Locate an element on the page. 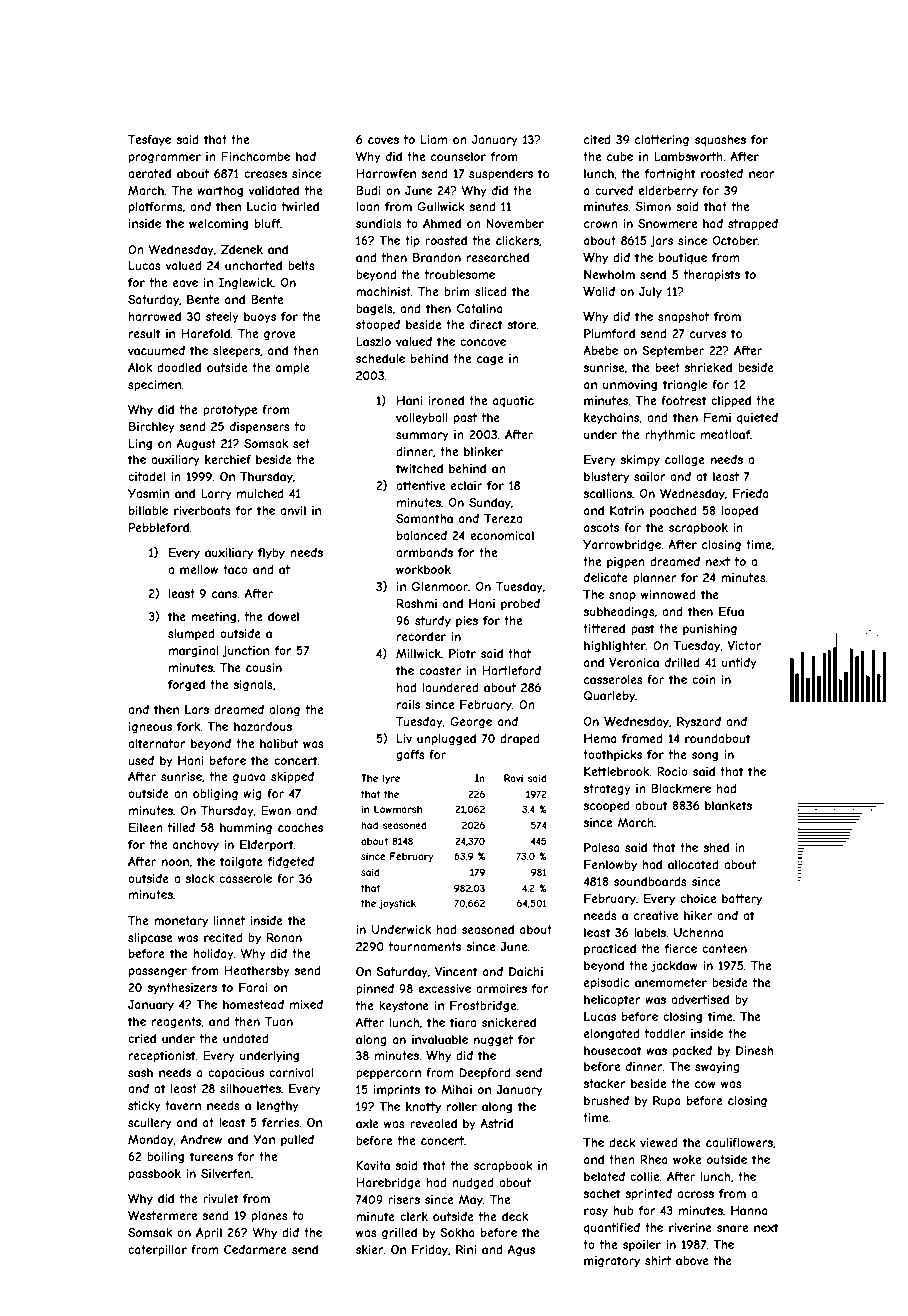 Image resolution: width=908 pixels, height=1316 pixels. Hartleford is located at coordinates (511, 670).
